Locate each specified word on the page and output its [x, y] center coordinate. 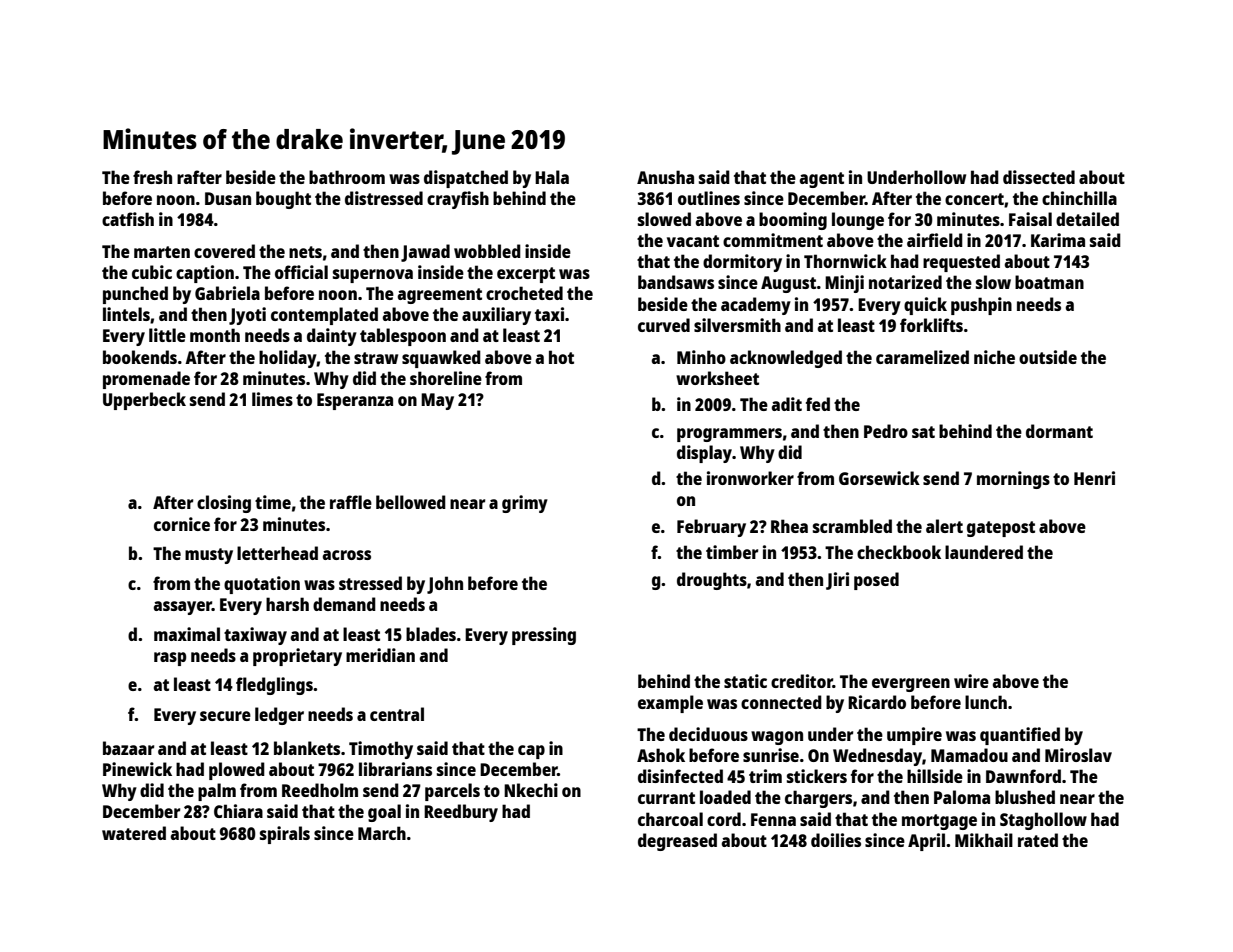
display [704, 454]
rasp [170, 659]
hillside [935, 776]
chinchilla [1079, 198]
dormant [1059, 431]
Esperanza [355, 401]
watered [134, 833]
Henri [1094, 478]
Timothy [381, 750]
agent [822, 180]
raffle [351, 502]
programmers [729, 435]
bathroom [347, 177]
